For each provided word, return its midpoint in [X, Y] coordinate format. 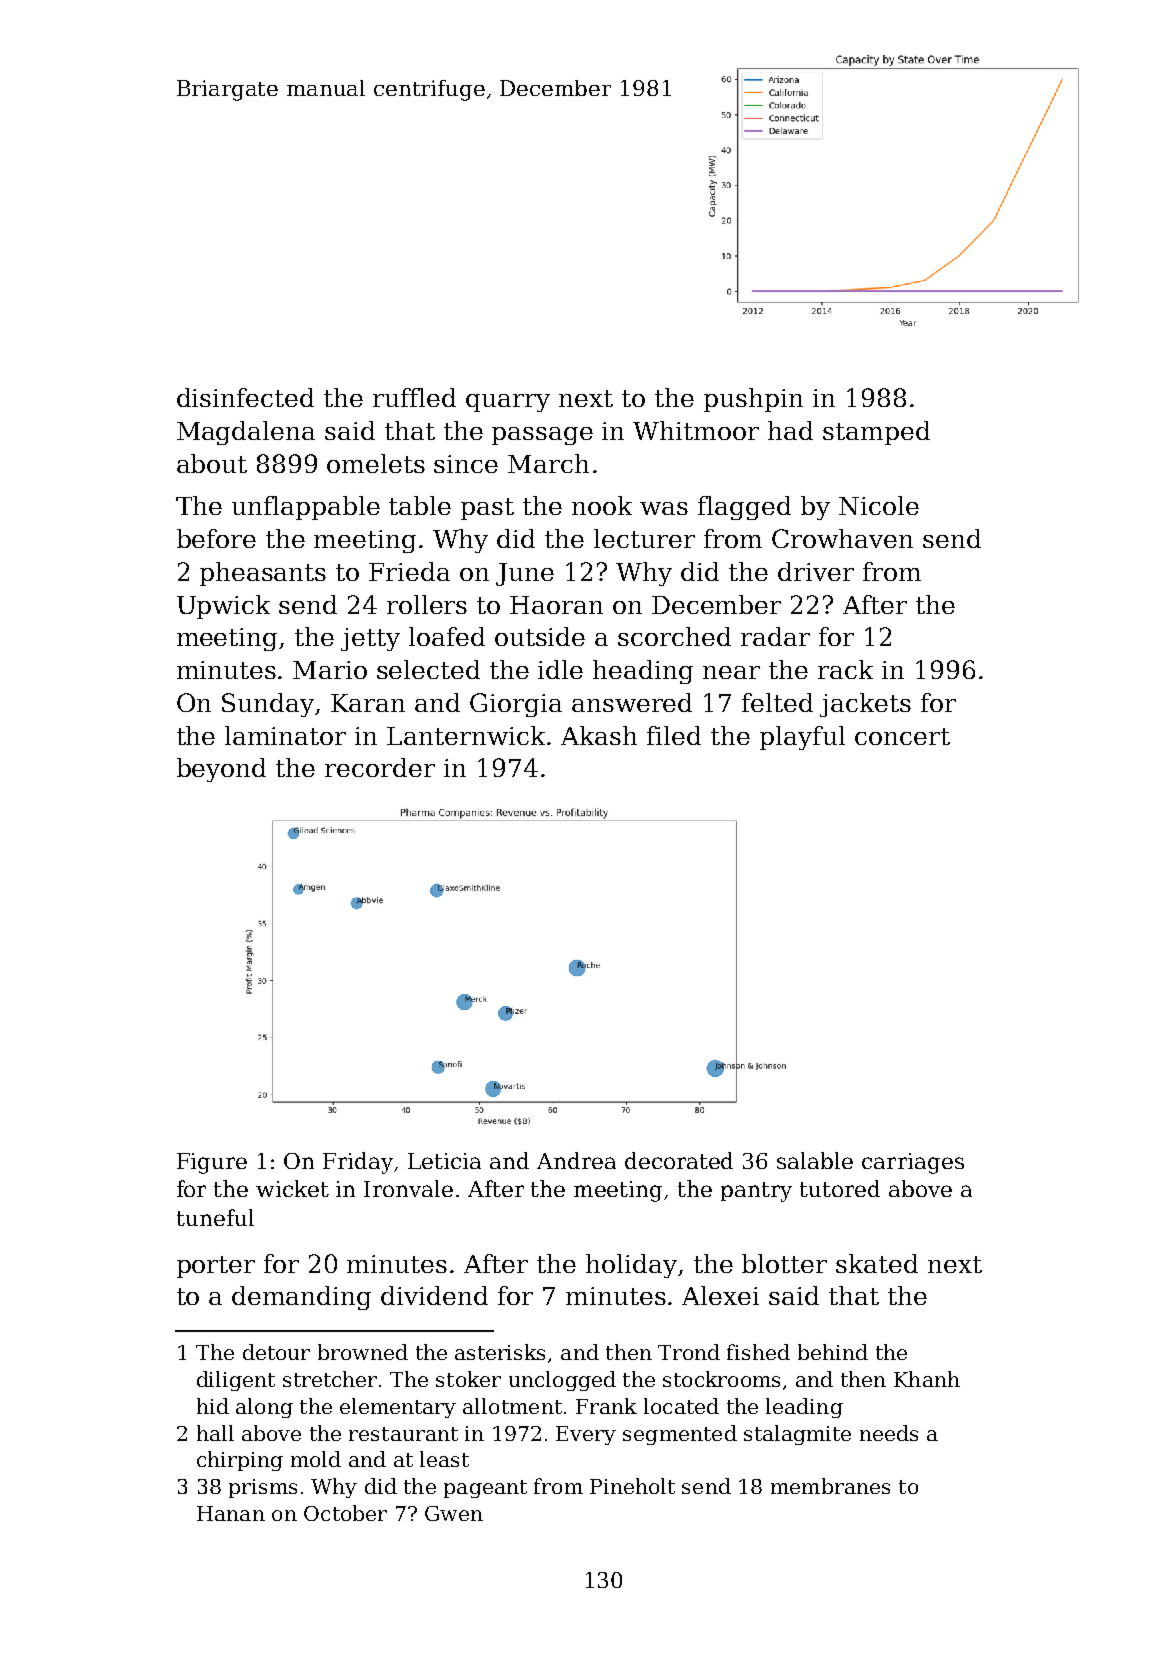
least [444, 1459]
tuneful [215, 1217]
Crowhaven [842, 538]
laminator [285, 735]
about [212, 463]
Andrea [576, 1160]
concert [902, 736]
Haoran [556, 605]
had [790, 430]
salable [815, 1160]
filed [674, 735]
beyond [221, 770]
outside [540, 636]
